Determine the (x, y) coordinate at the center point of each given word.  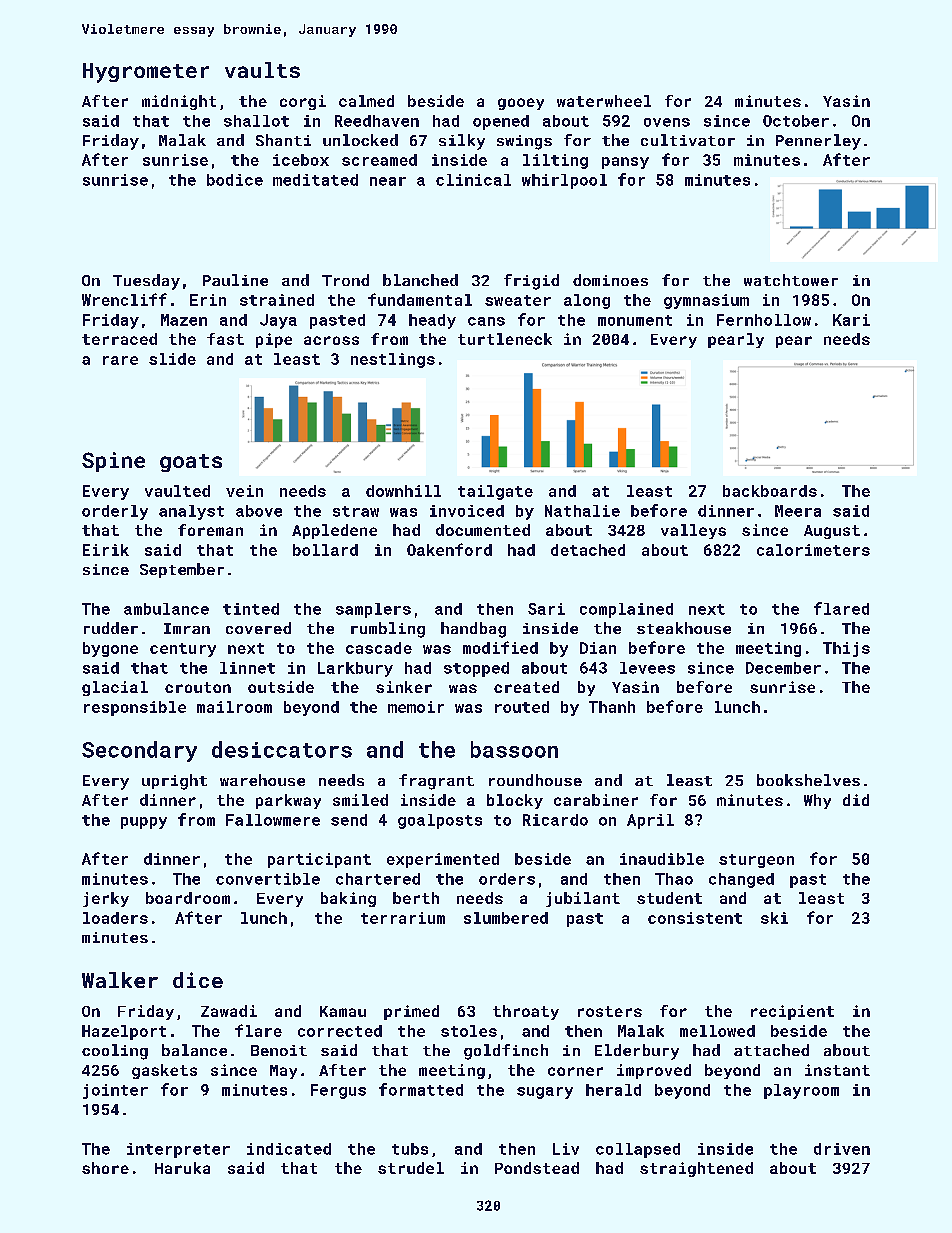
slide (172, 359)
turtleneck (505, 339)
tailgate (495, 492)
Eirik (106, 550)
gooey (521, 104)
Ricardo (555, 820)
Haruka (182, 1168)
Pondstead (537, 1168)
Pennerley (818, 142)
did (856, 800)
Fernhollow (764, 320)
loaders (115, 918)
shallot (256, 121)
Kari (851, 320)
